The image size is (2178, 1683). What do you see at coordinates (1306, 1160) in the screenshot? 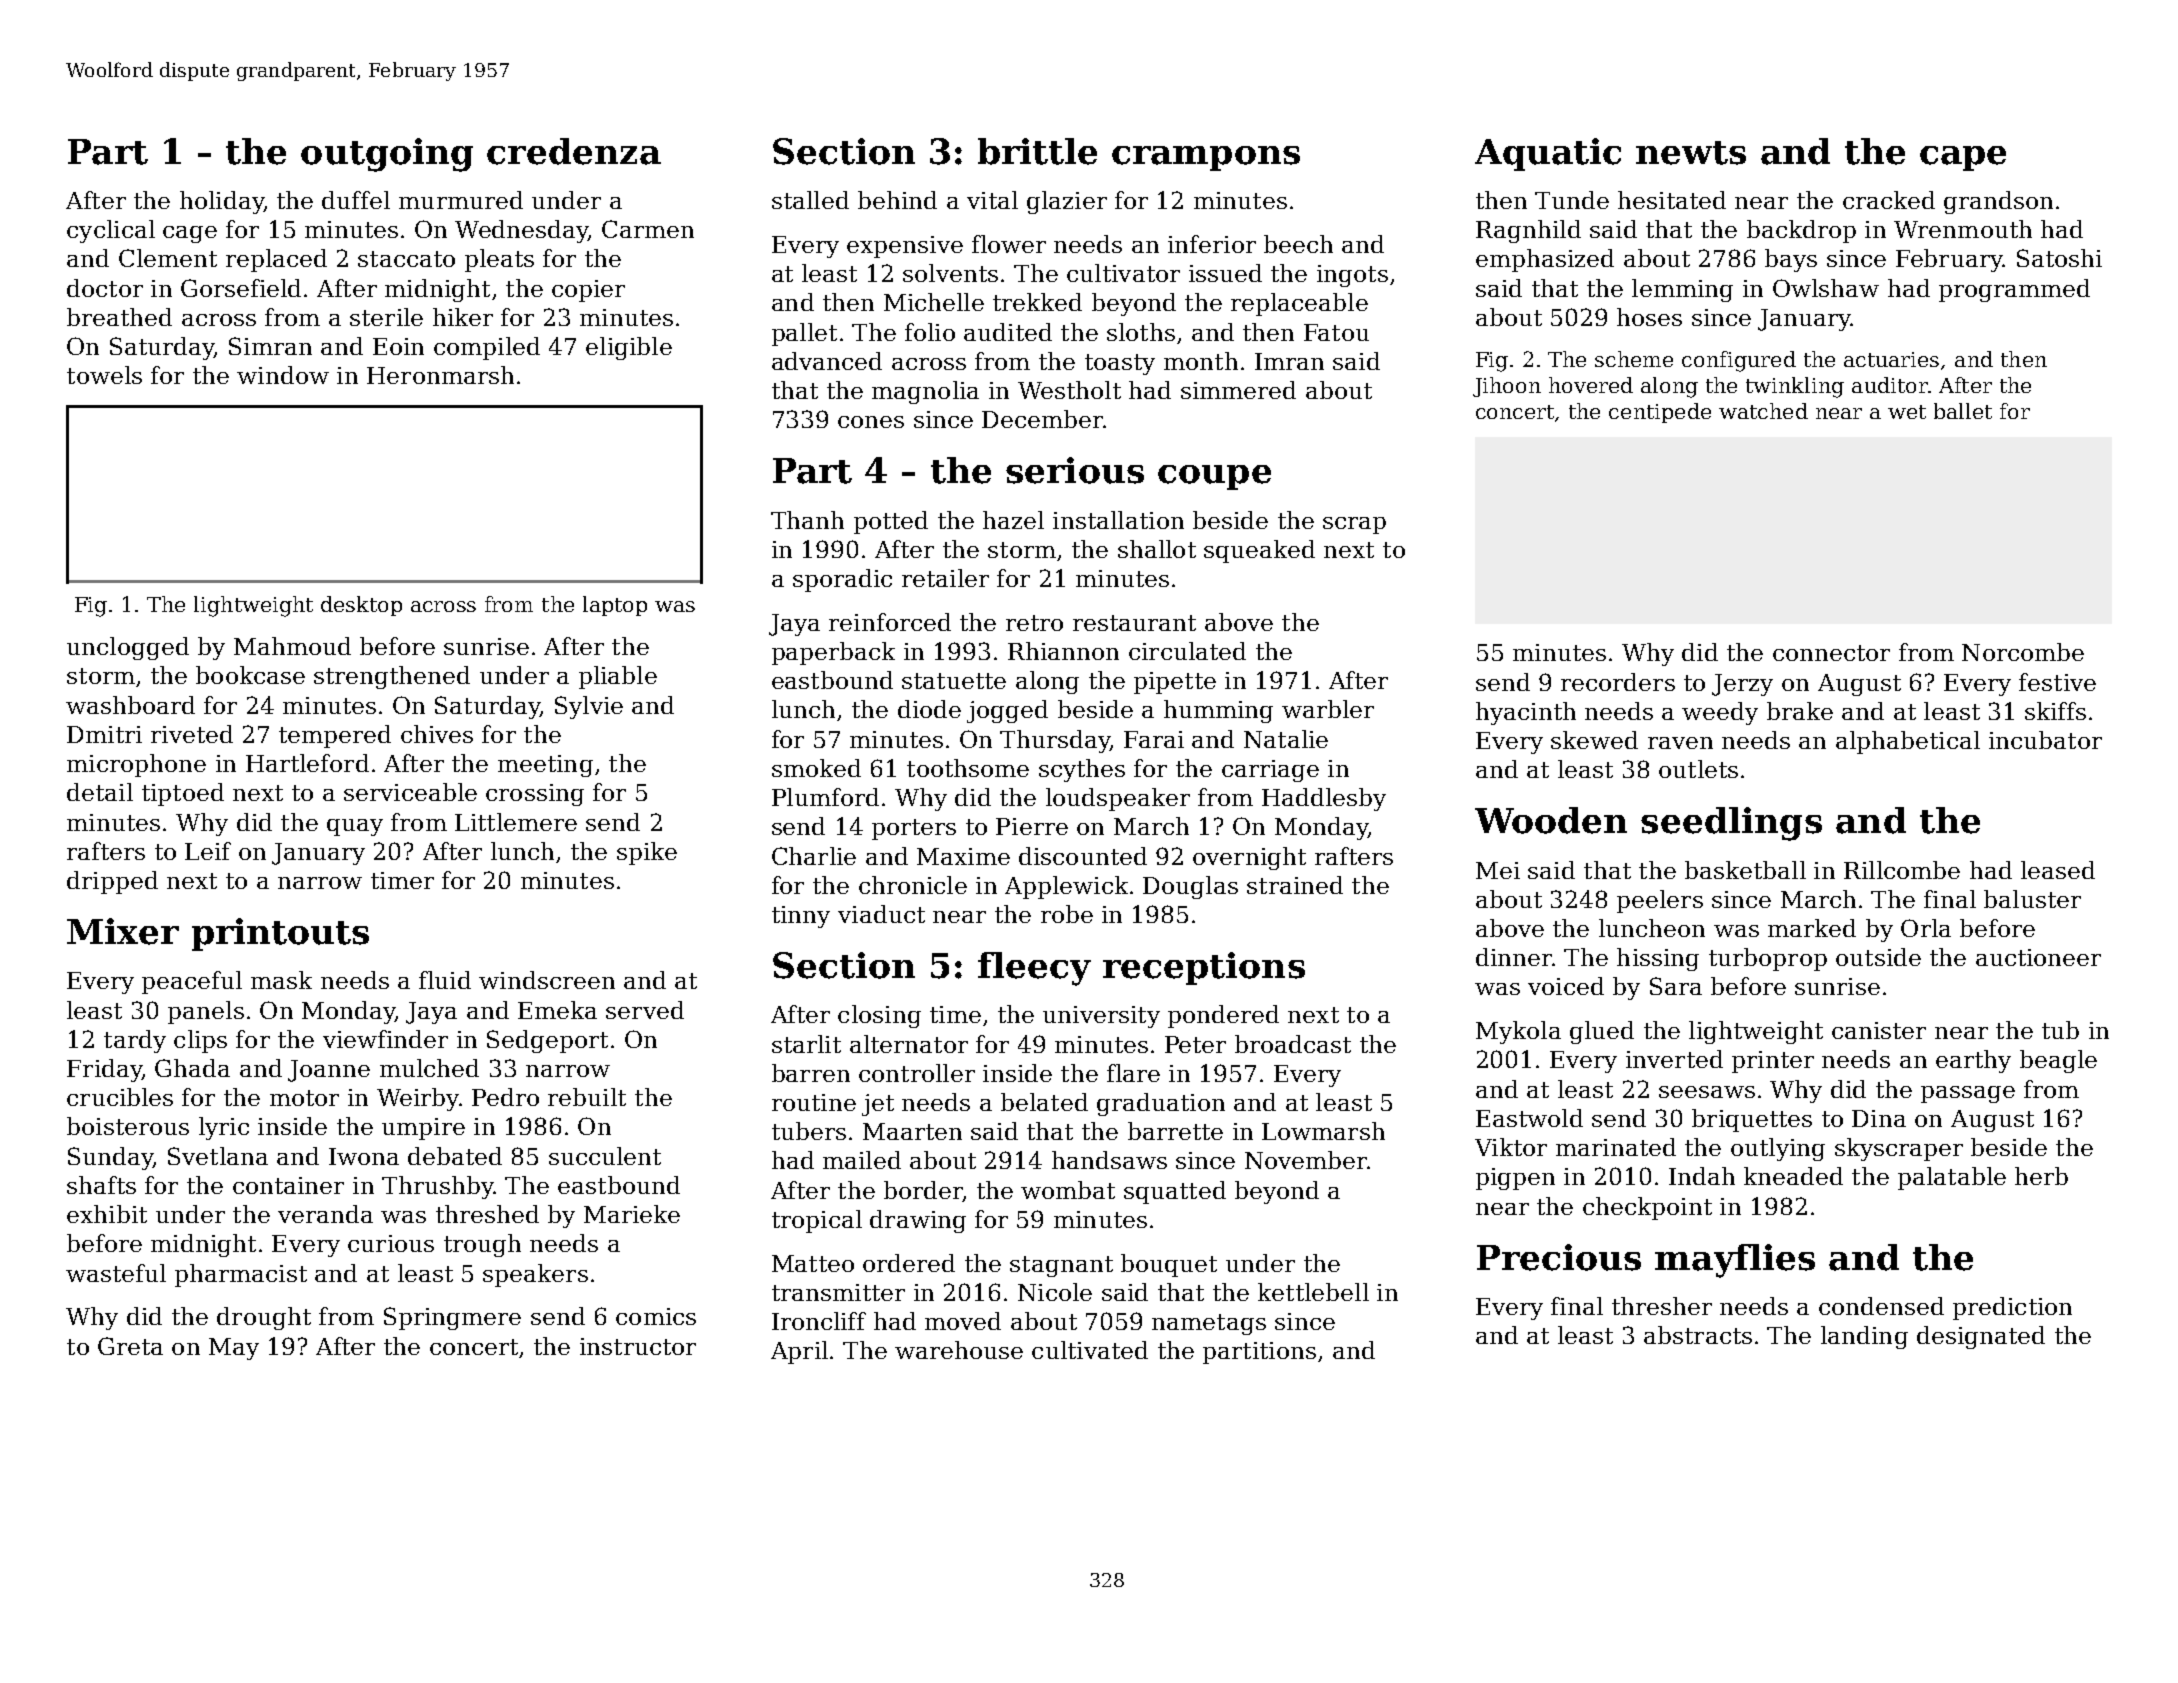
I see `November` at bounding box center [1306, 1160].
